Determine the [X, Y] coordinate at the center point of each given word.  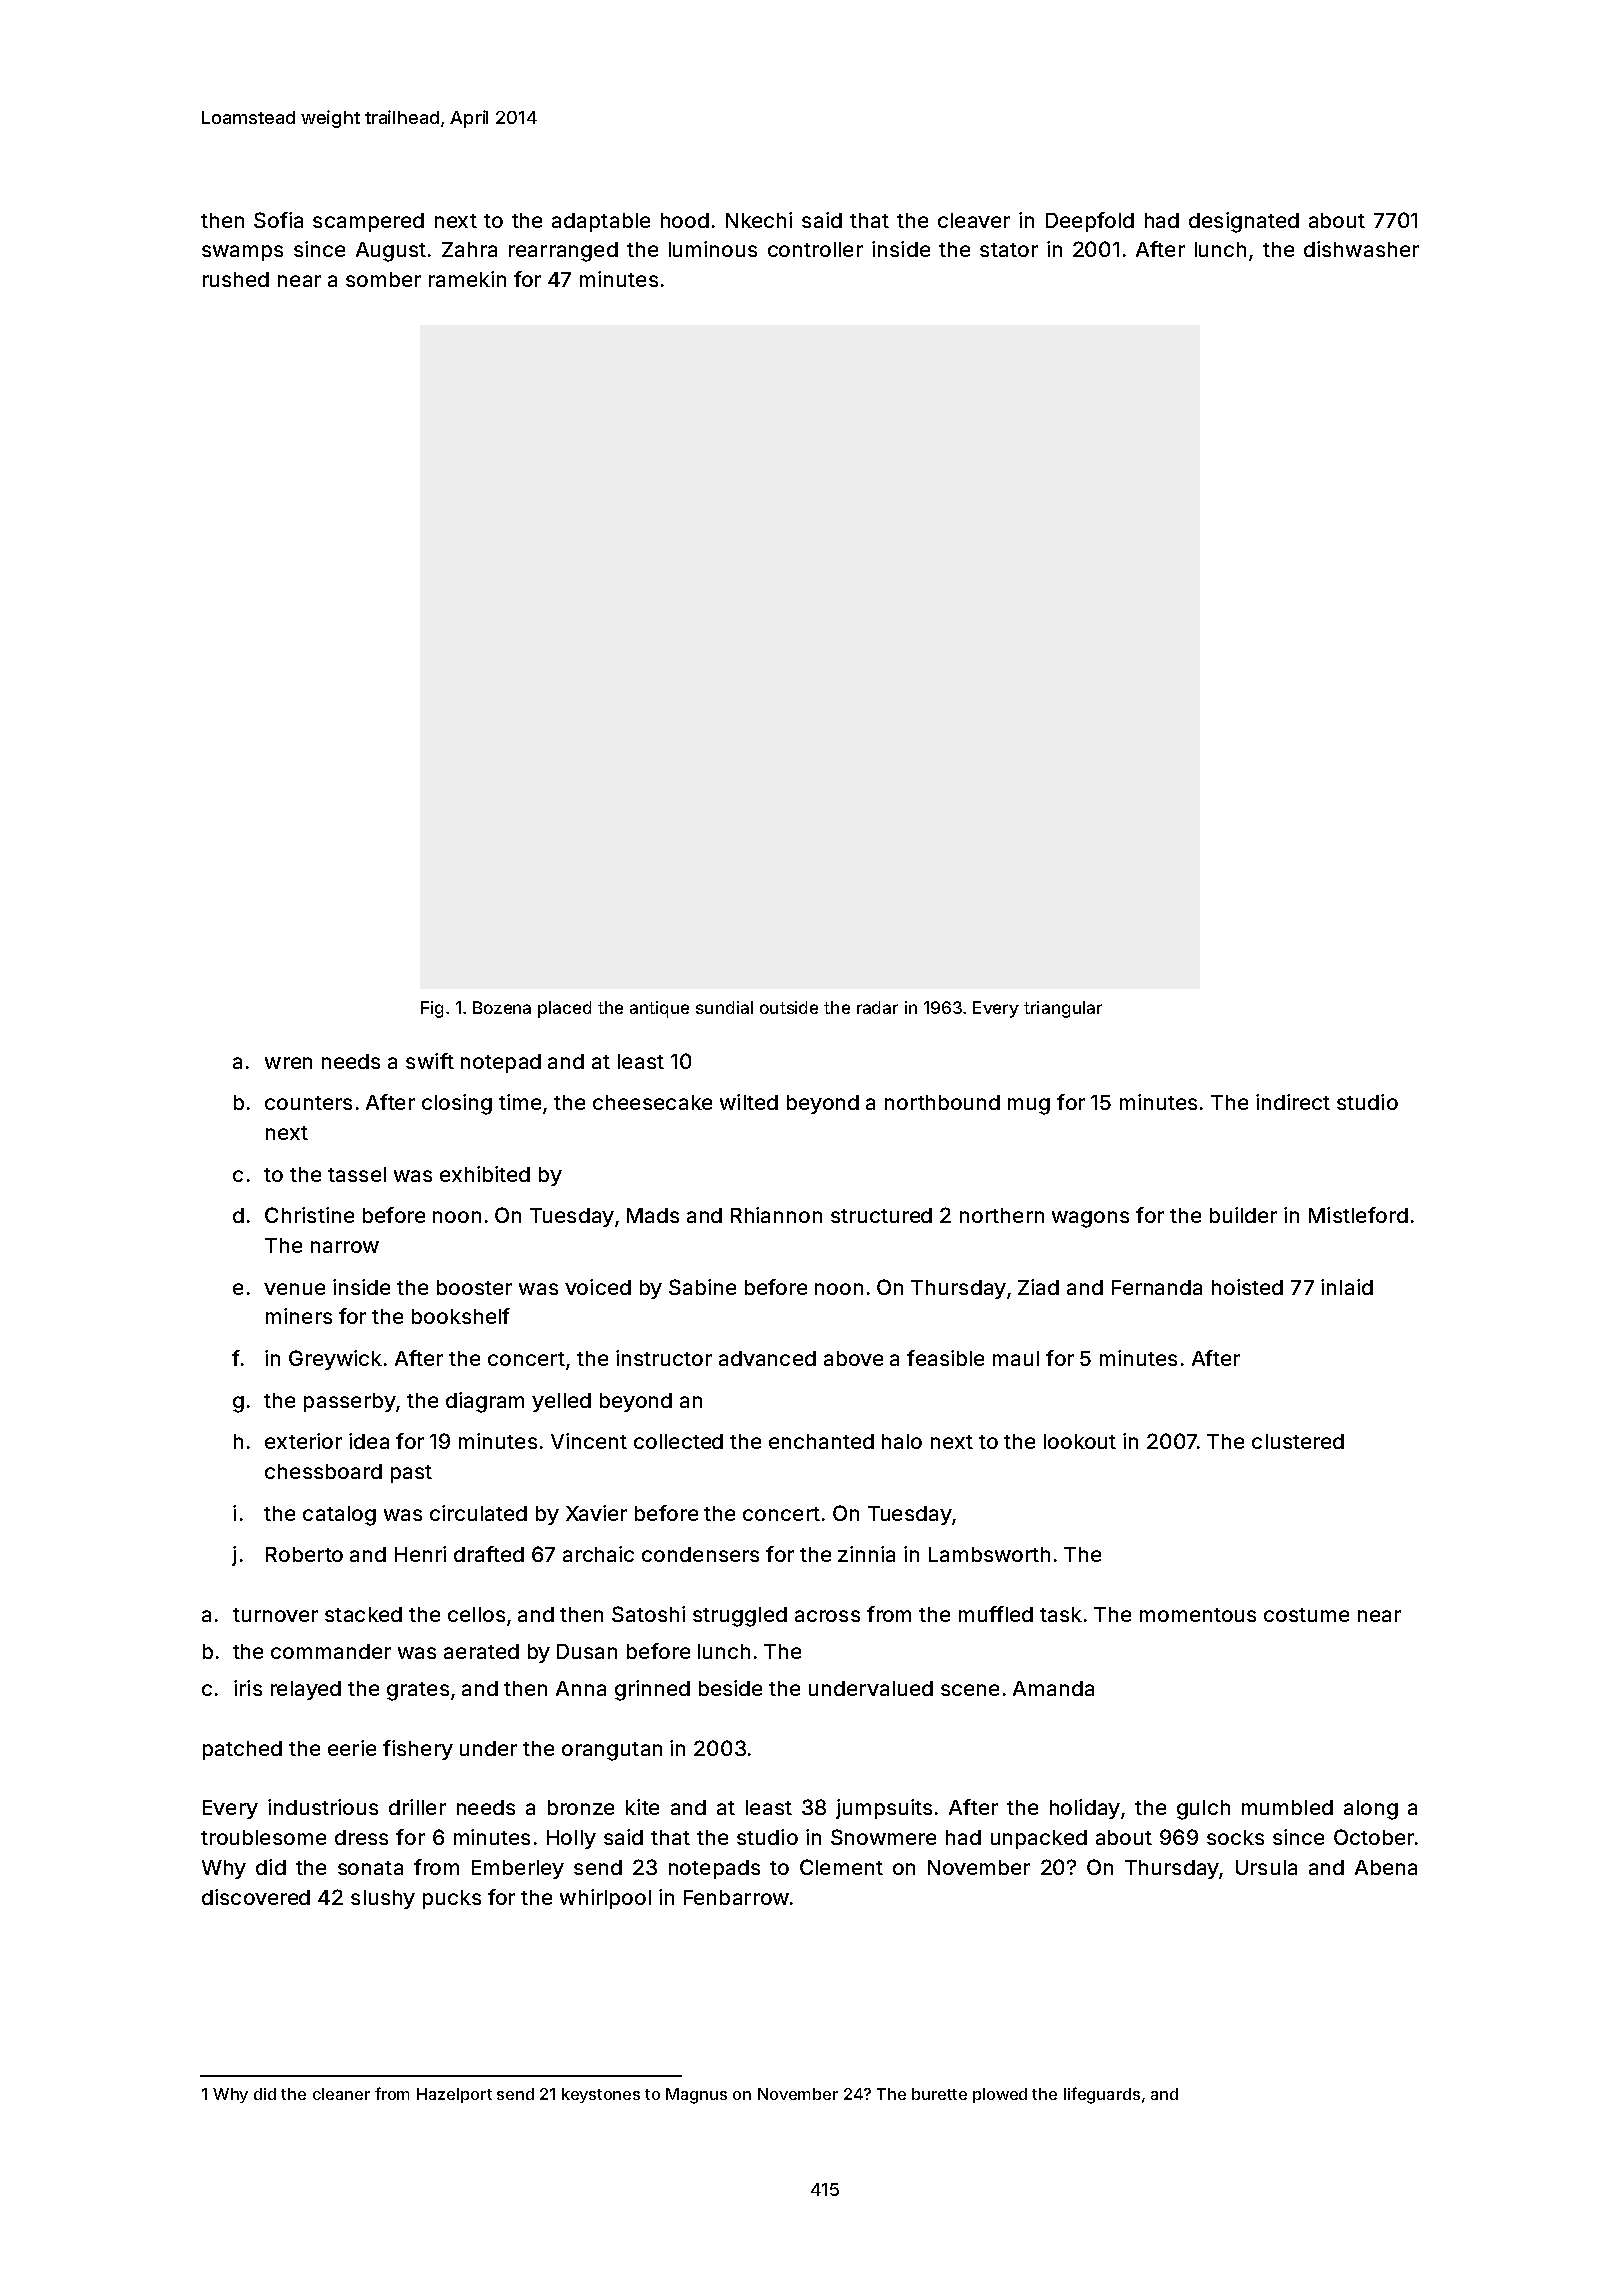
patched [242, 1750]
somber [383, 279]
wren [288, 1063]
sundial [724, 1007]
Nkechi [759, 220]
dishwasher [1361, 249]
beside [730, 1688]
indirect [1293, 1102]
